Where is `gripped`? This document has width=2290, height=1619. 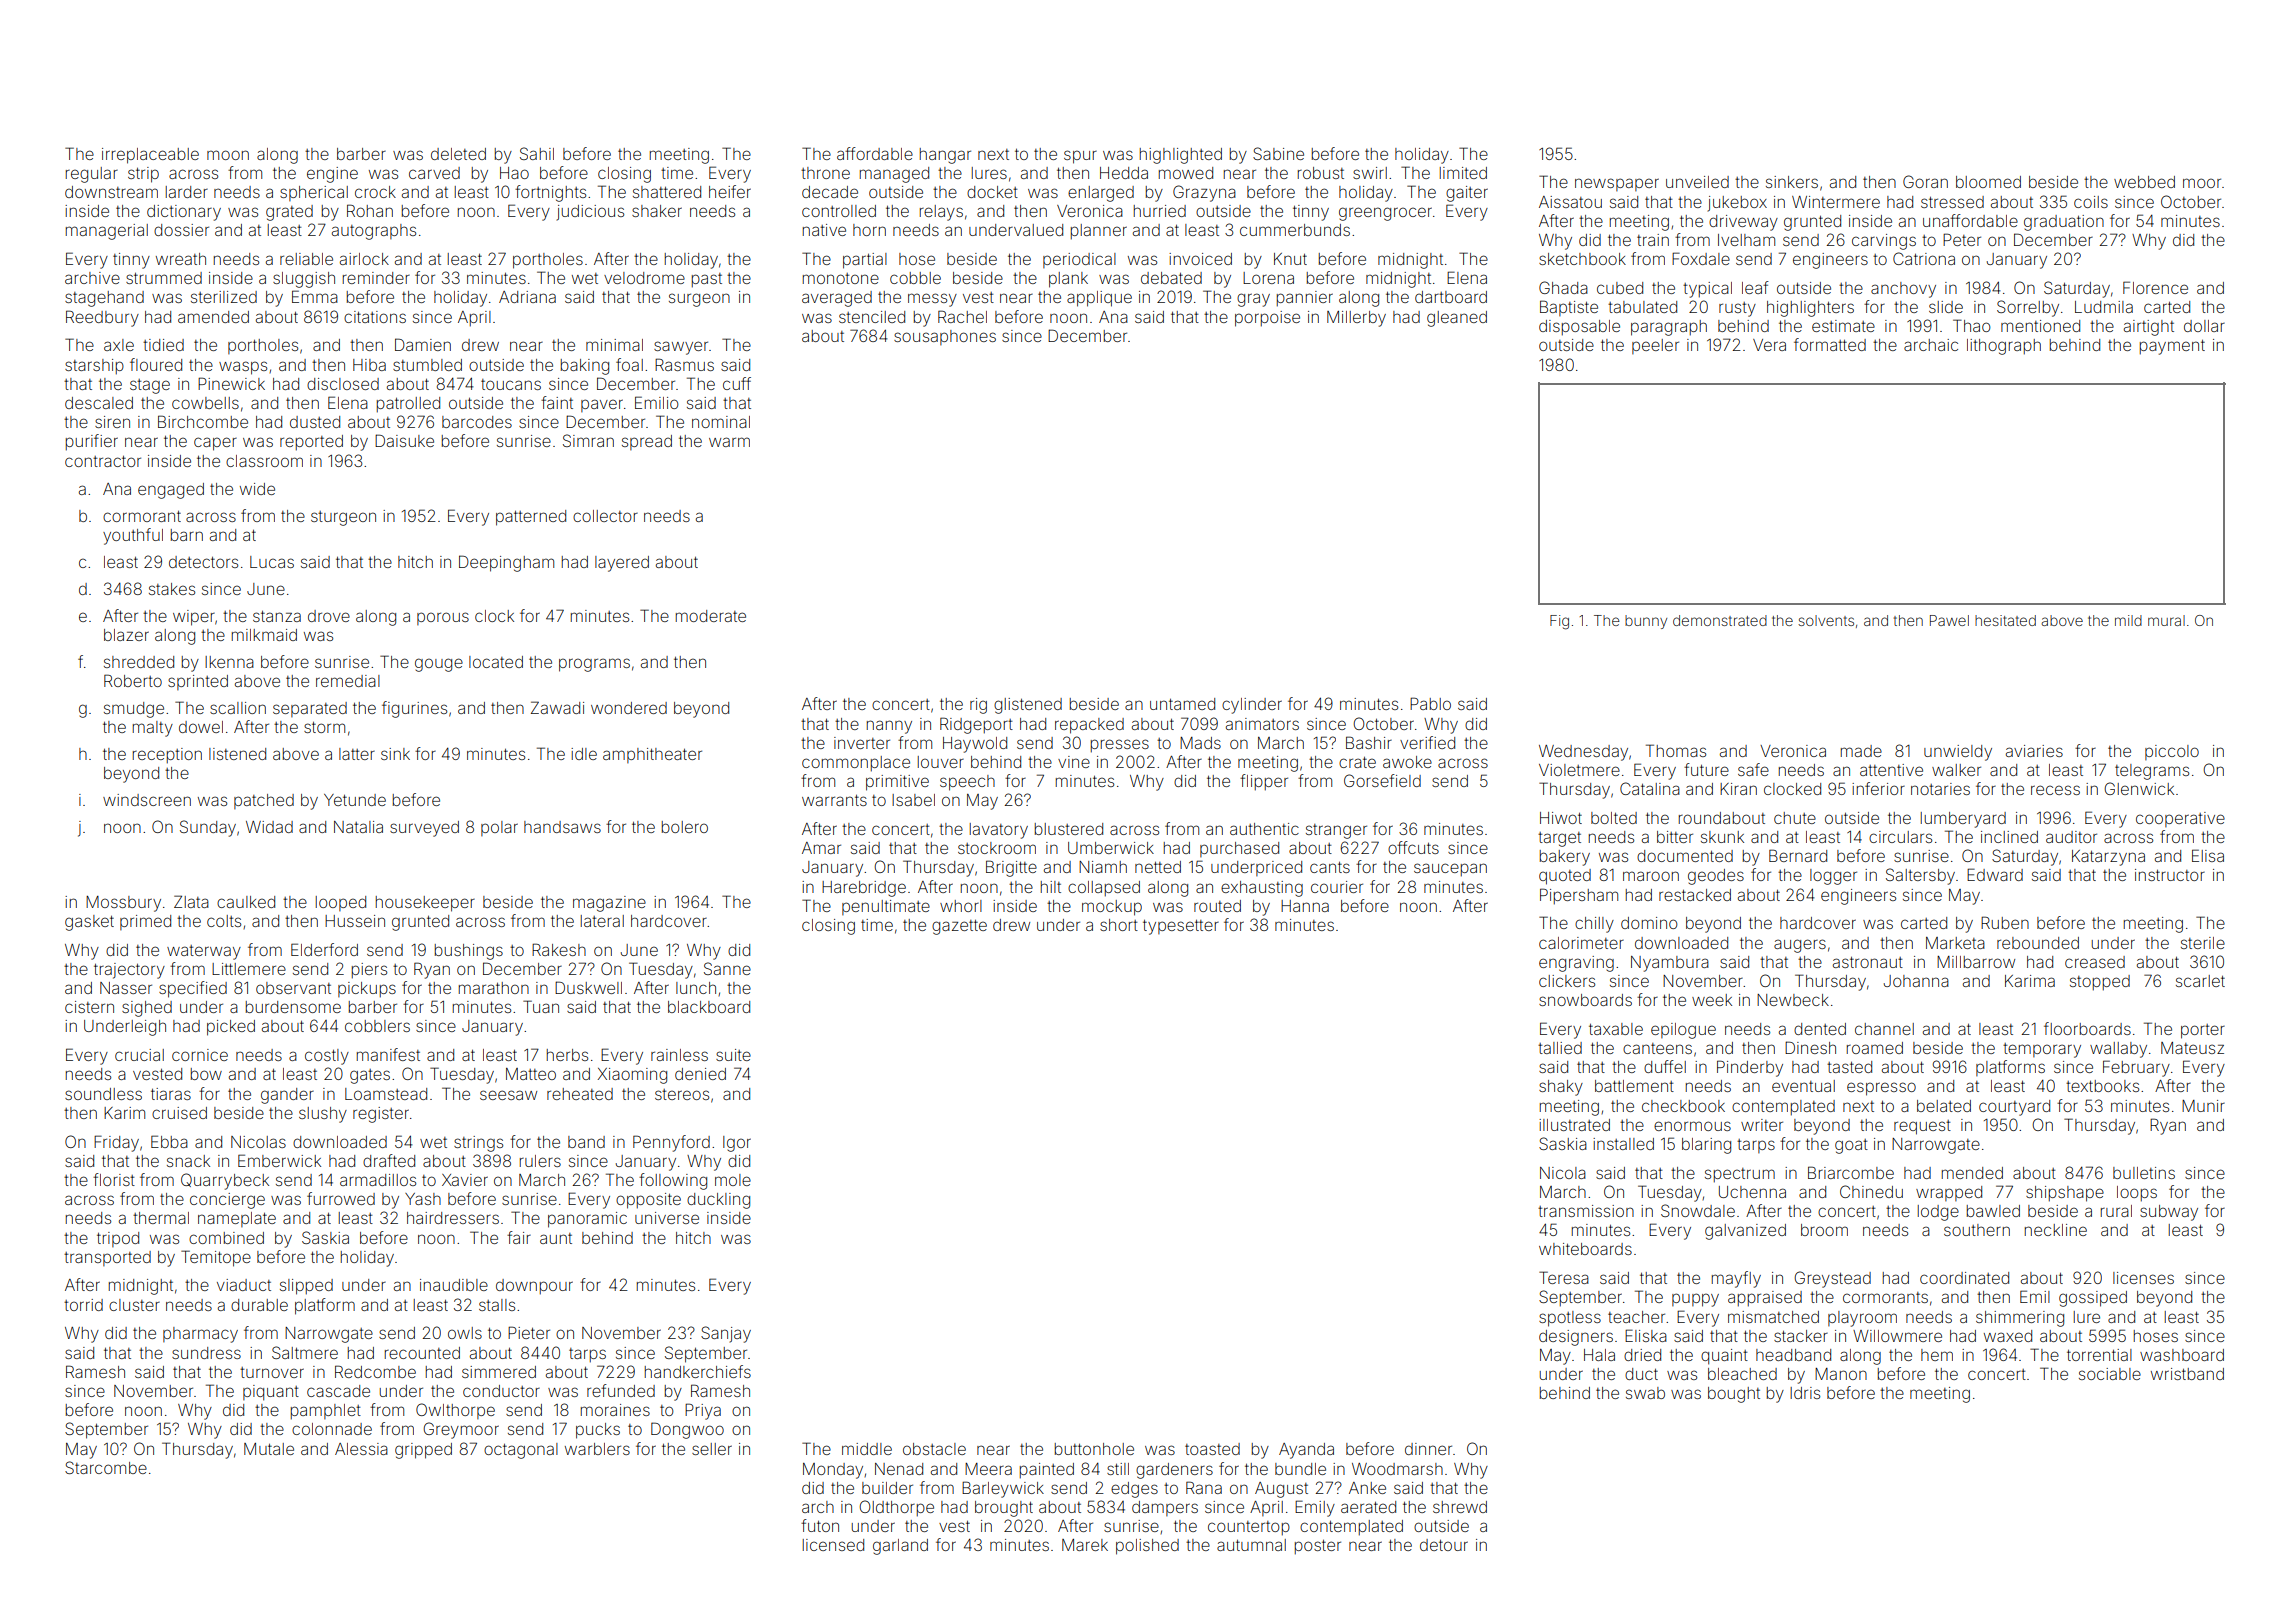
gripped is located at coordinates (423, 1451).
